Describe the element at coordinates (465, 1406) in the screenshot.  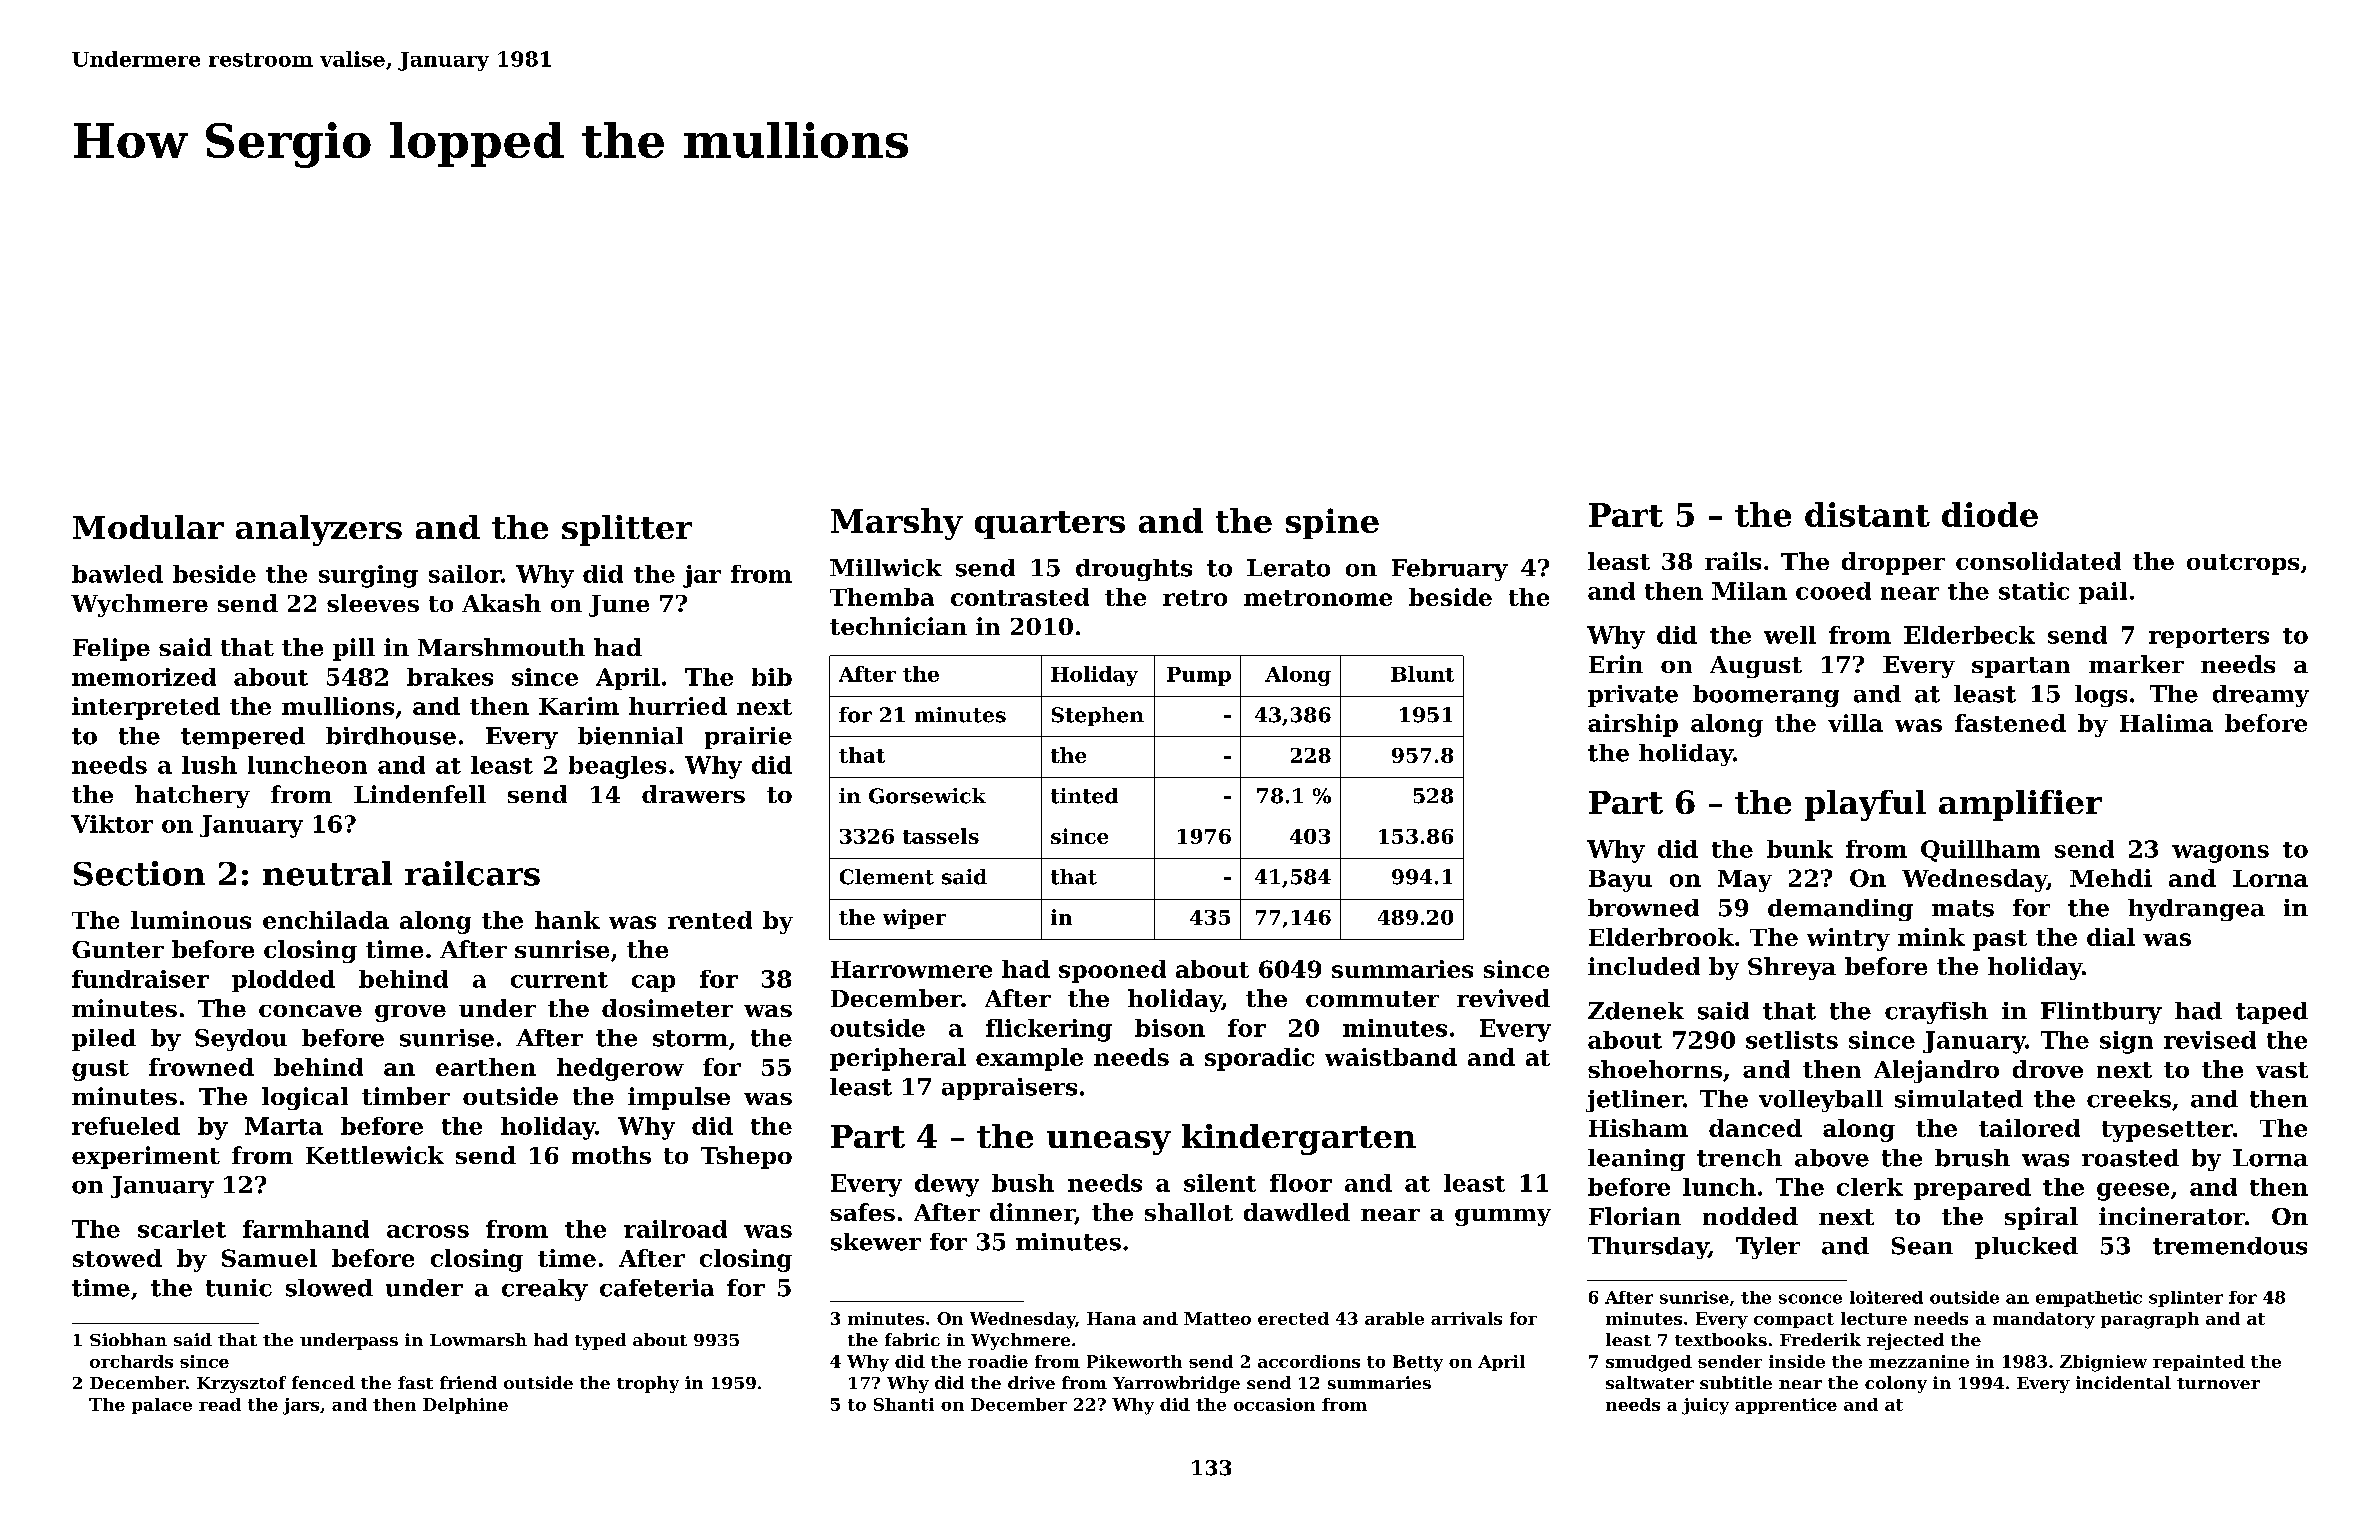
I see `Delphine` at that location.
